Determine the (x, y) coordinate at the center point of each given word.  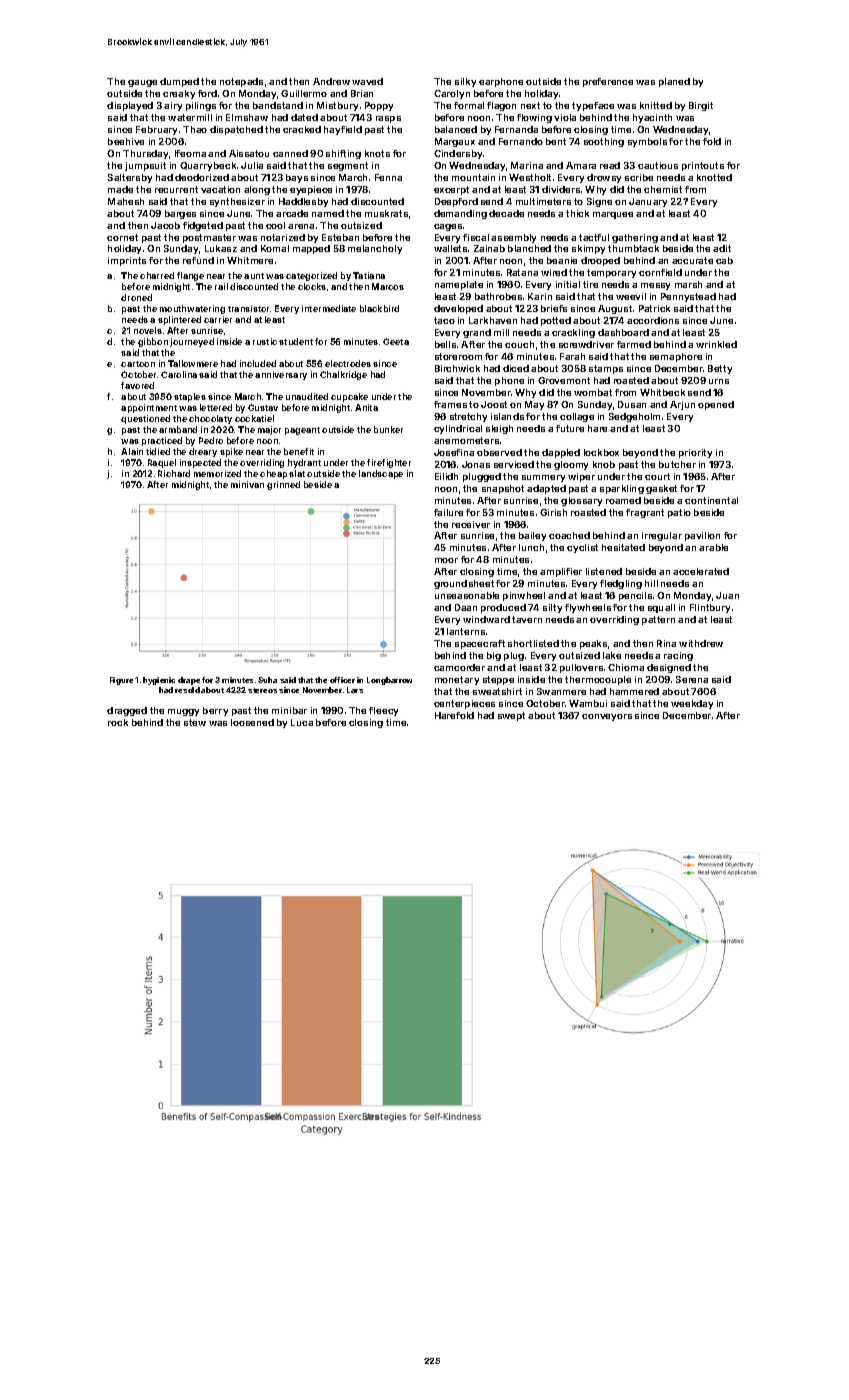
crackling (573, 333)
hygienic (159, 681)
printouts (703, 166)
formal (469, 105)
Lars (355, 690)
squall (661, 608)
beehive (126, 141)
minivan (247, 484)
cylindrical (458, 429)
